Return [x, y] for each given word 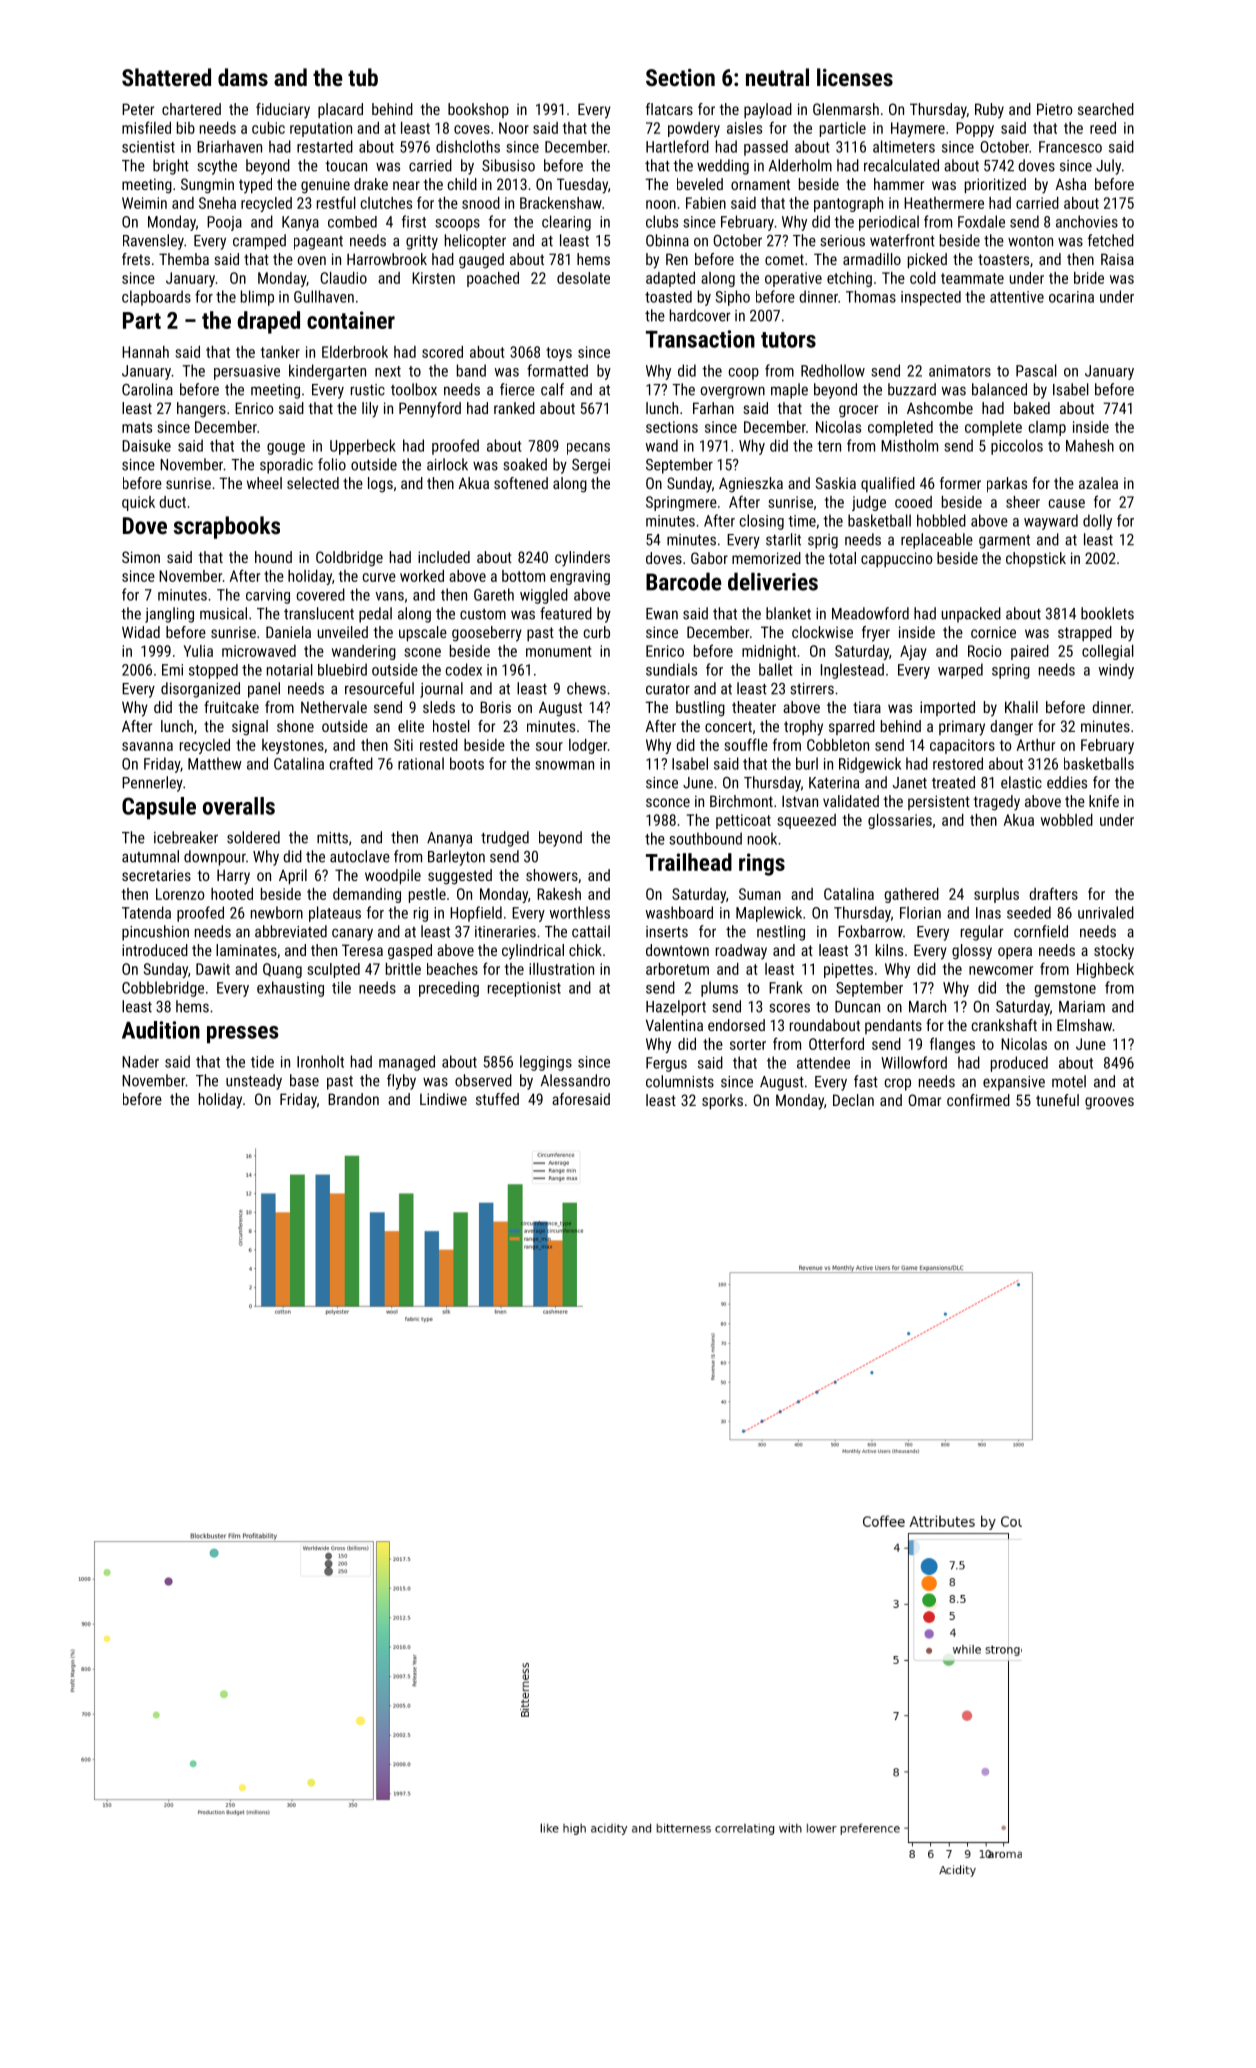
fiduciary [283, 111]
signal [250, 728]
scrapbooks [227, 527]
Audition [161, 1030]
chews [586, 688]
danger [1011, 728]
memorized [766, 558]
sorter [748, 1044]
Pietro [1054, 109]
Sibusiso [508, 165]
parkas [1007, 484]
